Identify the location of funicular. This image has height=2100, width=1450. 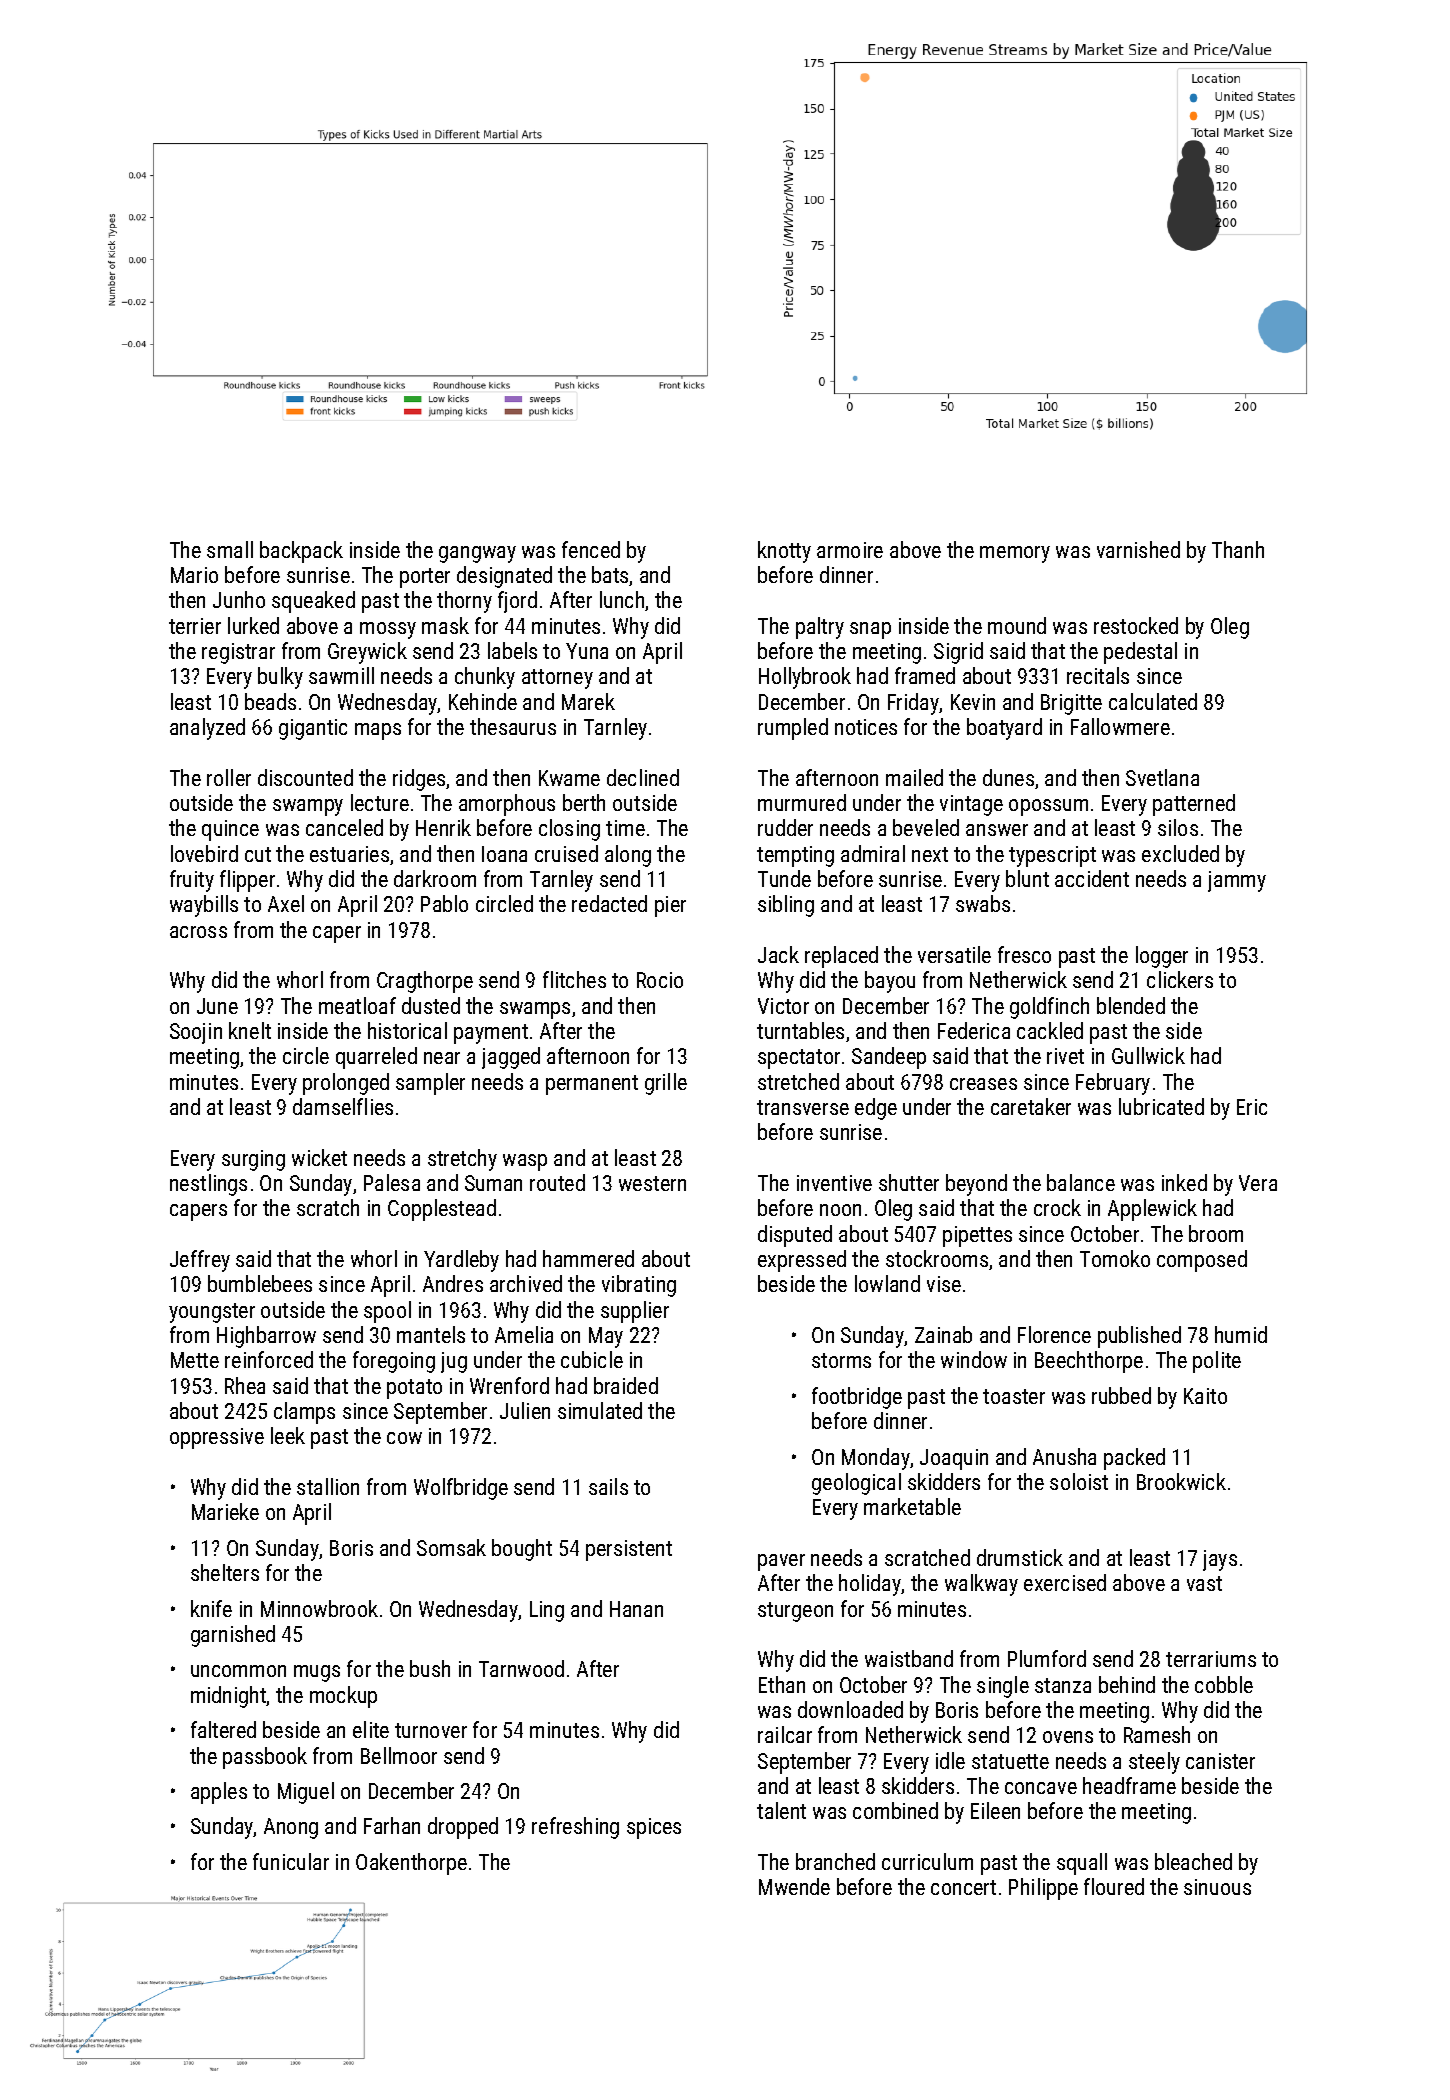
(291, 1861).
